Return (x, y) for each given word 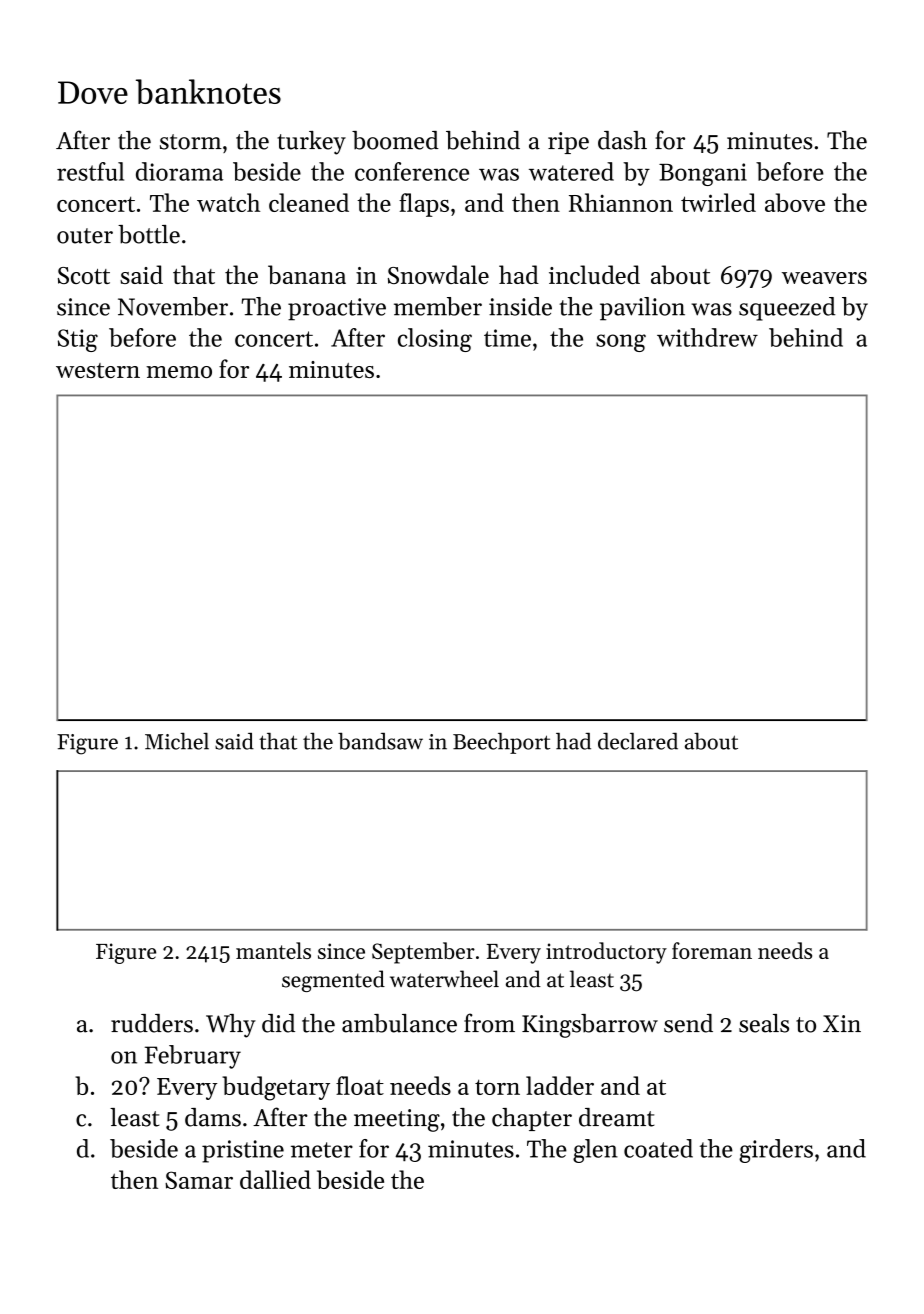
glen (595, 1151)
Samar (199, 1180)
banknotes (208, 91)
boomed (395, 140)
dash (622, 140)
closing (435, 340)
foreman (712, 950)
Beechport (501, 743)
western (98, 370)
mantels (273, 950)
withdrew (707, 337)
